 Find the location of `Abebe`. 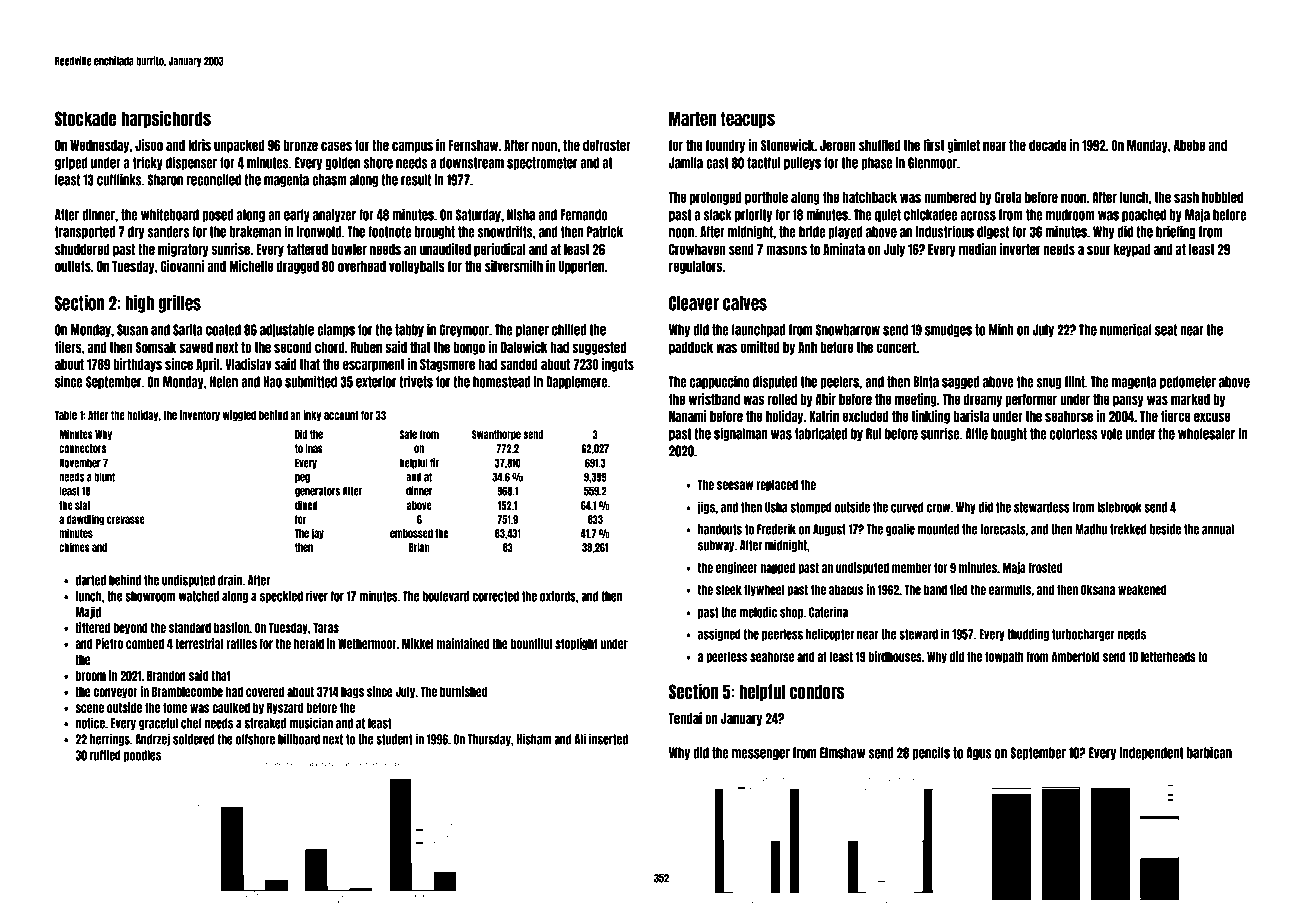

Abebe is located at coordinates (1189, 145).
